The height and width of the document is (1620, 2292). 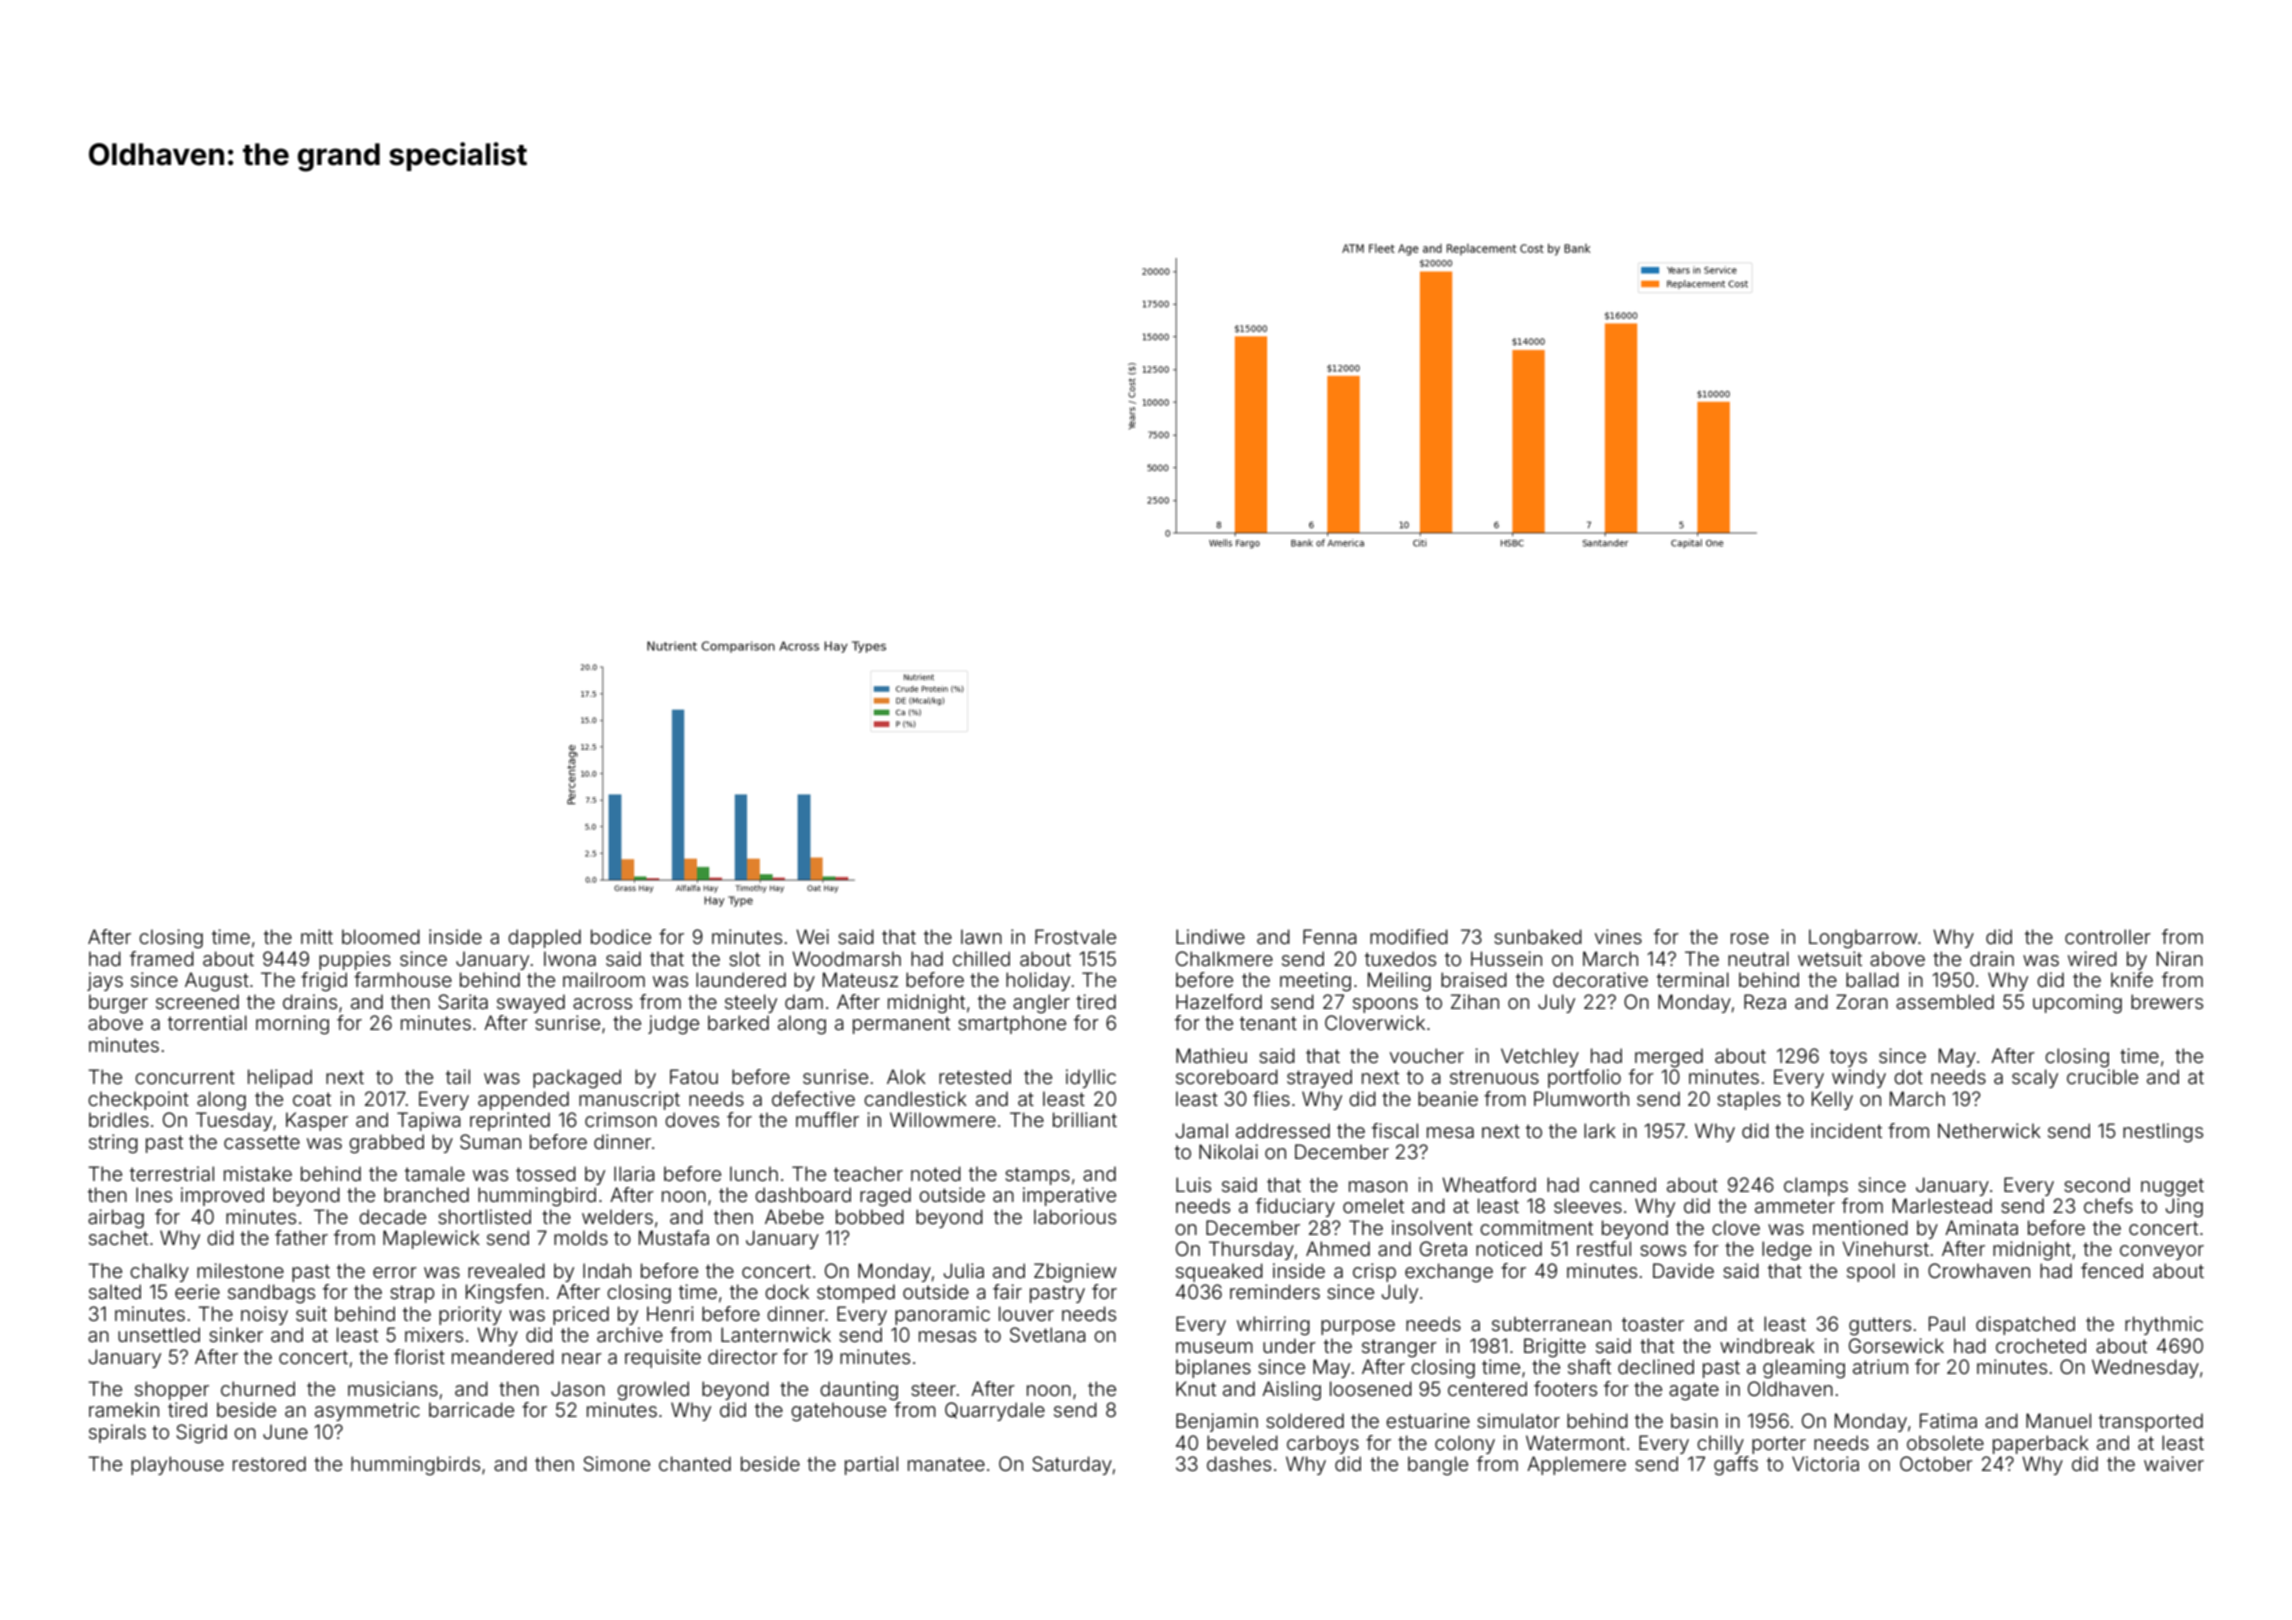 What do you see at coordinates (871, 1465) in the document?
I see `partial` at bounding box center [871, 1465].
